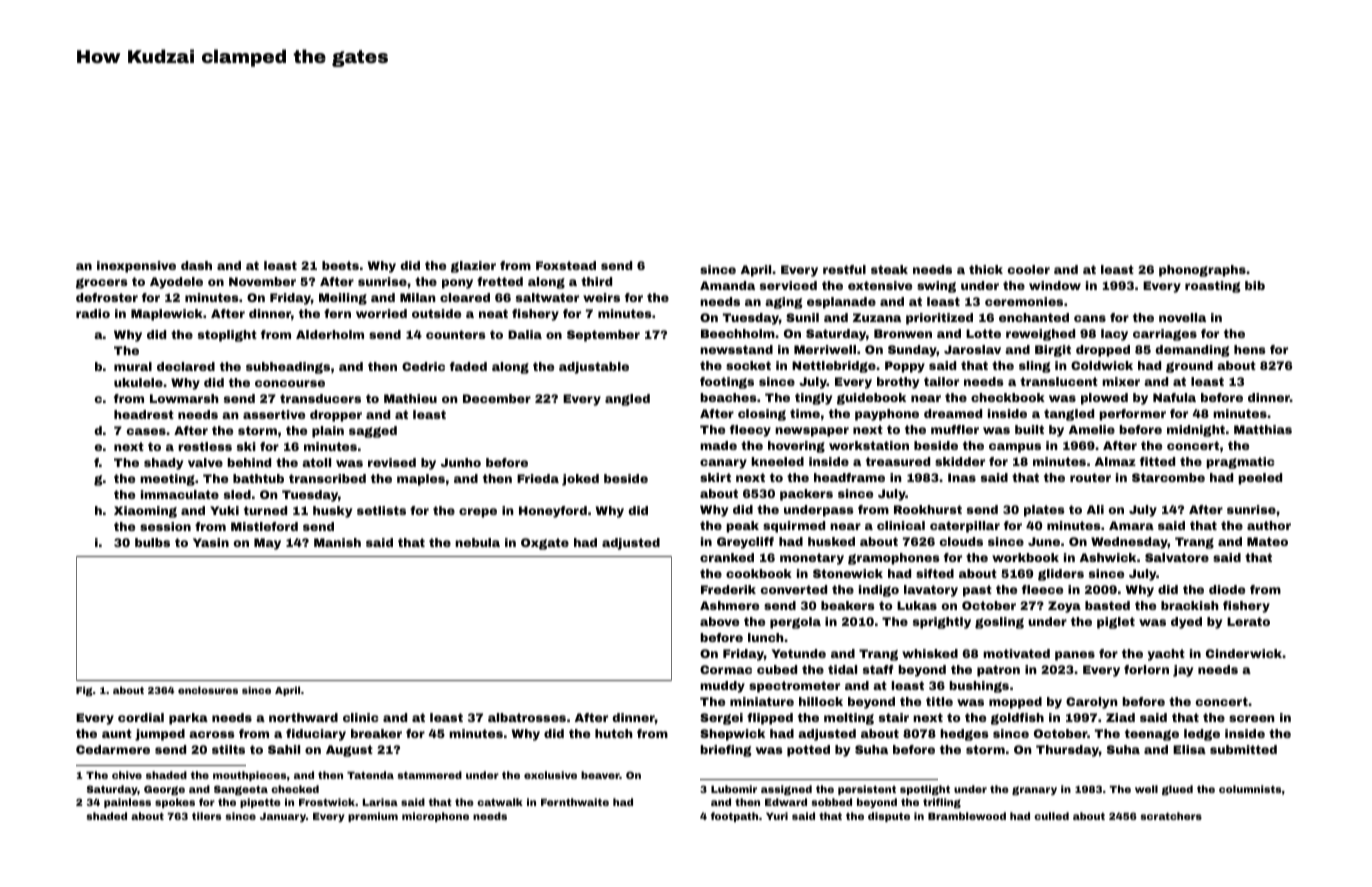 The image size is (1372, 887). What do you see at coordinates (1240, 463) in the document?
I see `pragmatic` at bounding box center [1240, 463].
